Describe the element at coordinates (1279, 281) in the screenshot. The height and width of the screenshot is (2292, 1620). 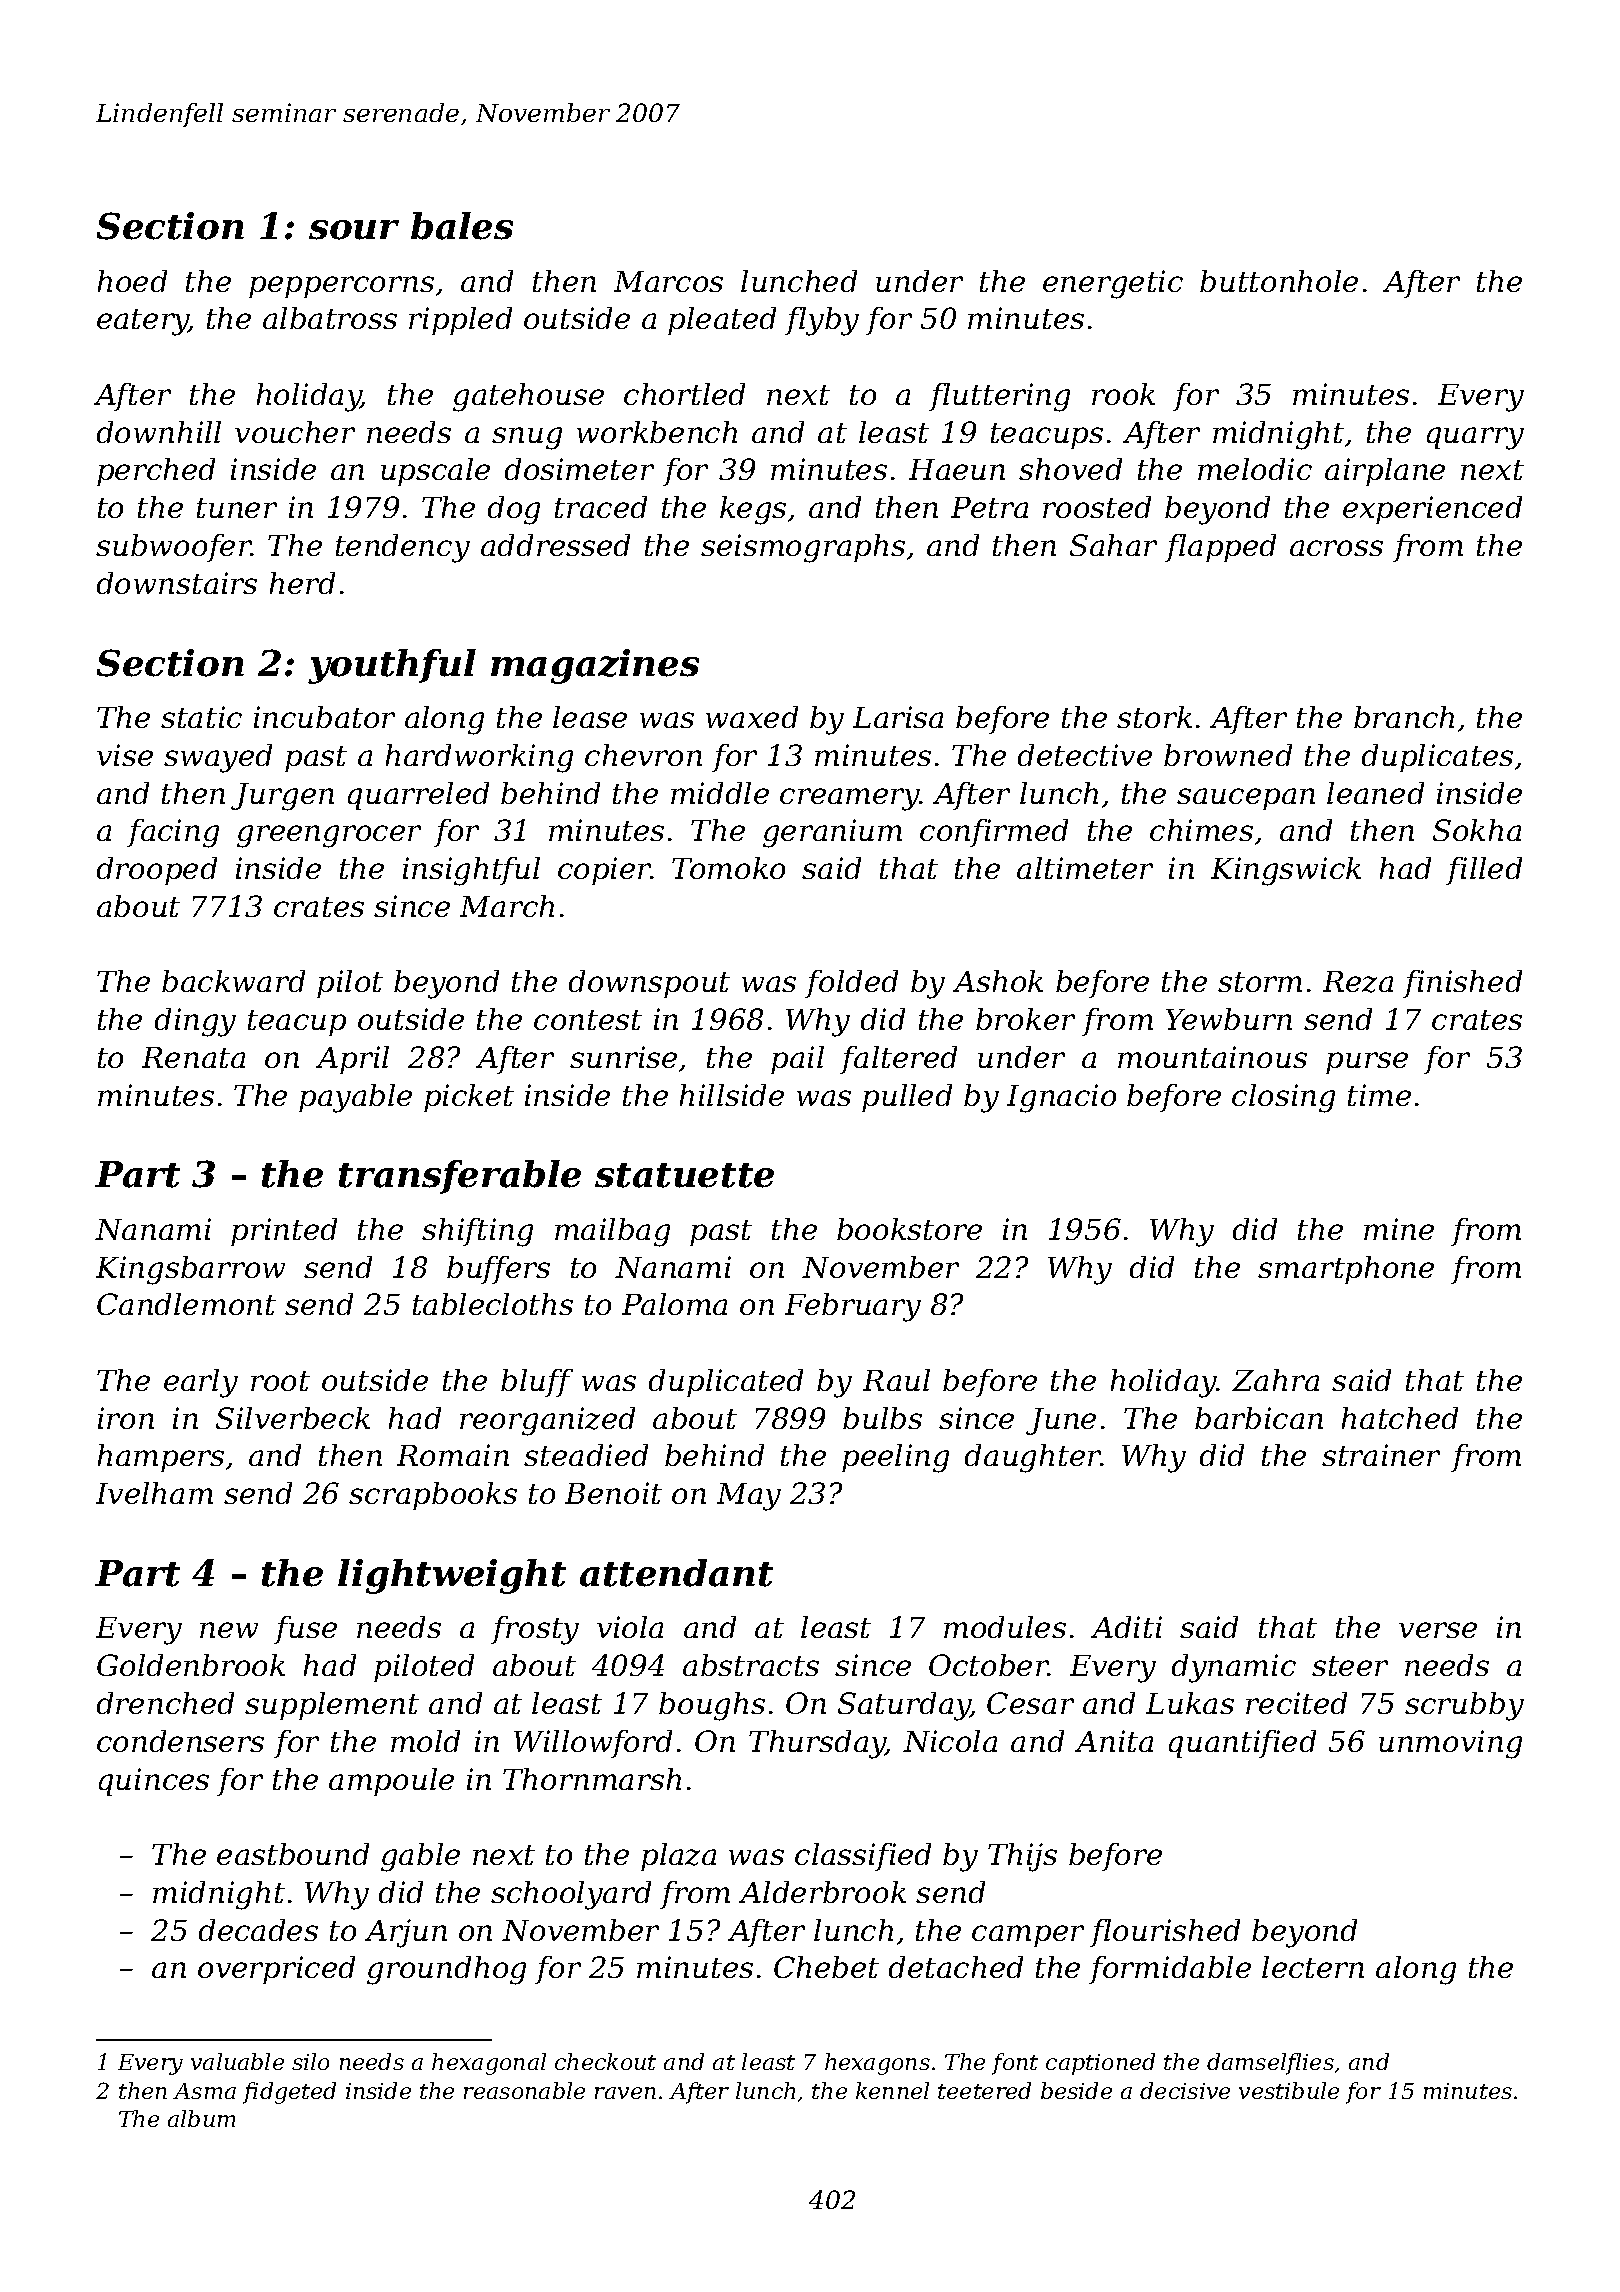
I see `buttonhole` at that location.
